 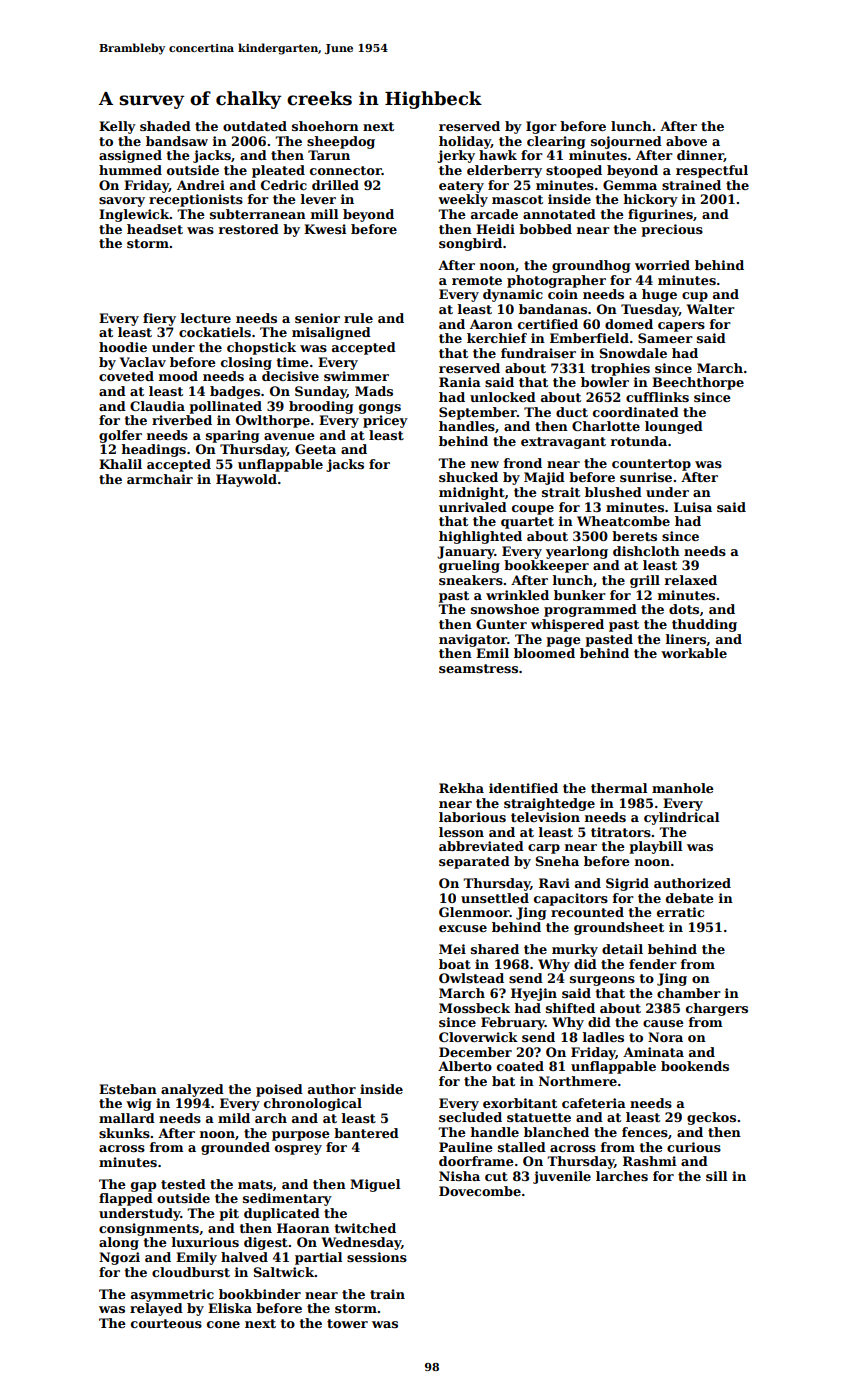 What do you see at coordinates (478, 668) in the page?
I see `seamstress` at bounding box center [478, 668].
